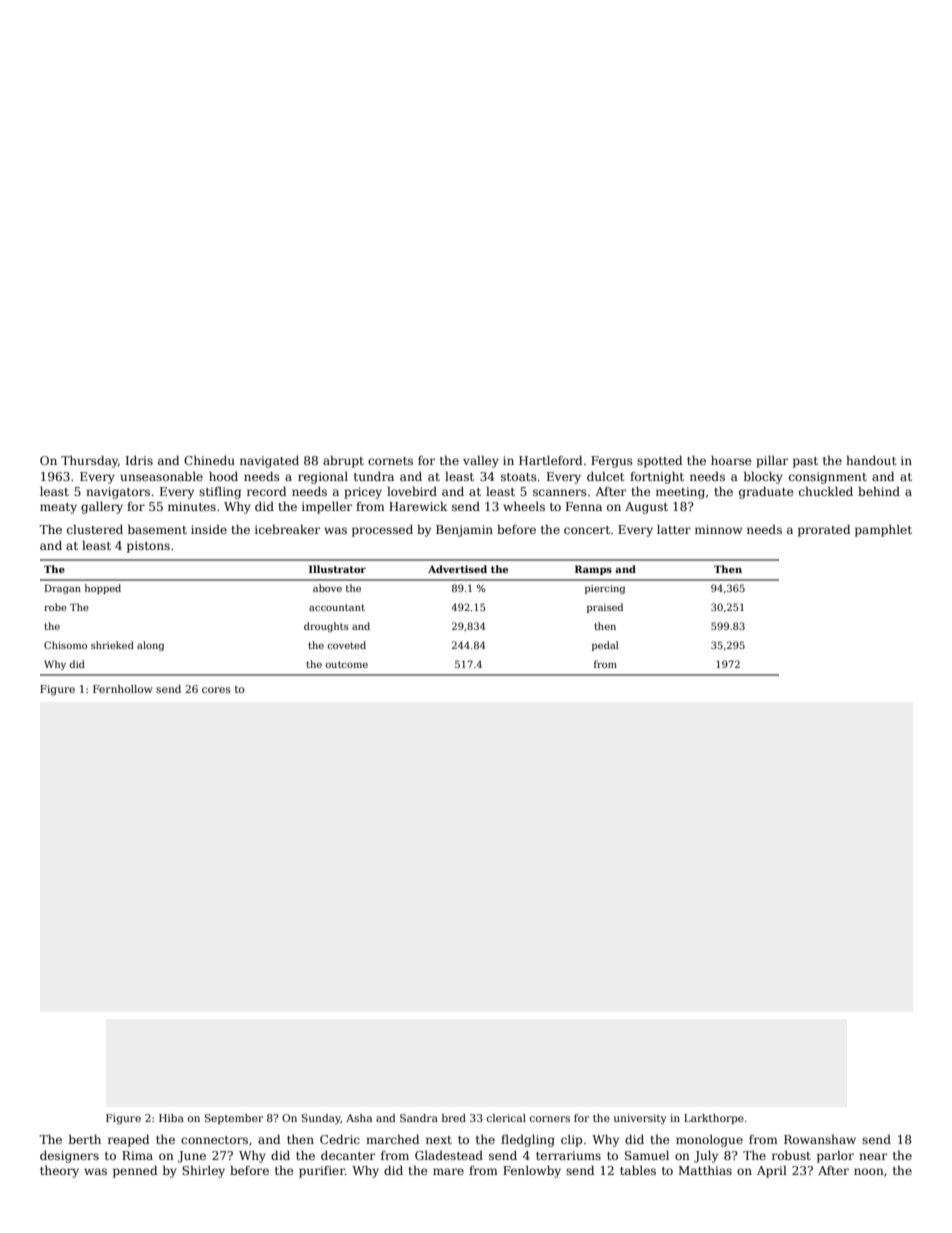 This screenshot has height=1233, width=952. What do you see at coordinates (640, 1119) in the screenshot?
I see `university` at bounding box center [640, 1119].
